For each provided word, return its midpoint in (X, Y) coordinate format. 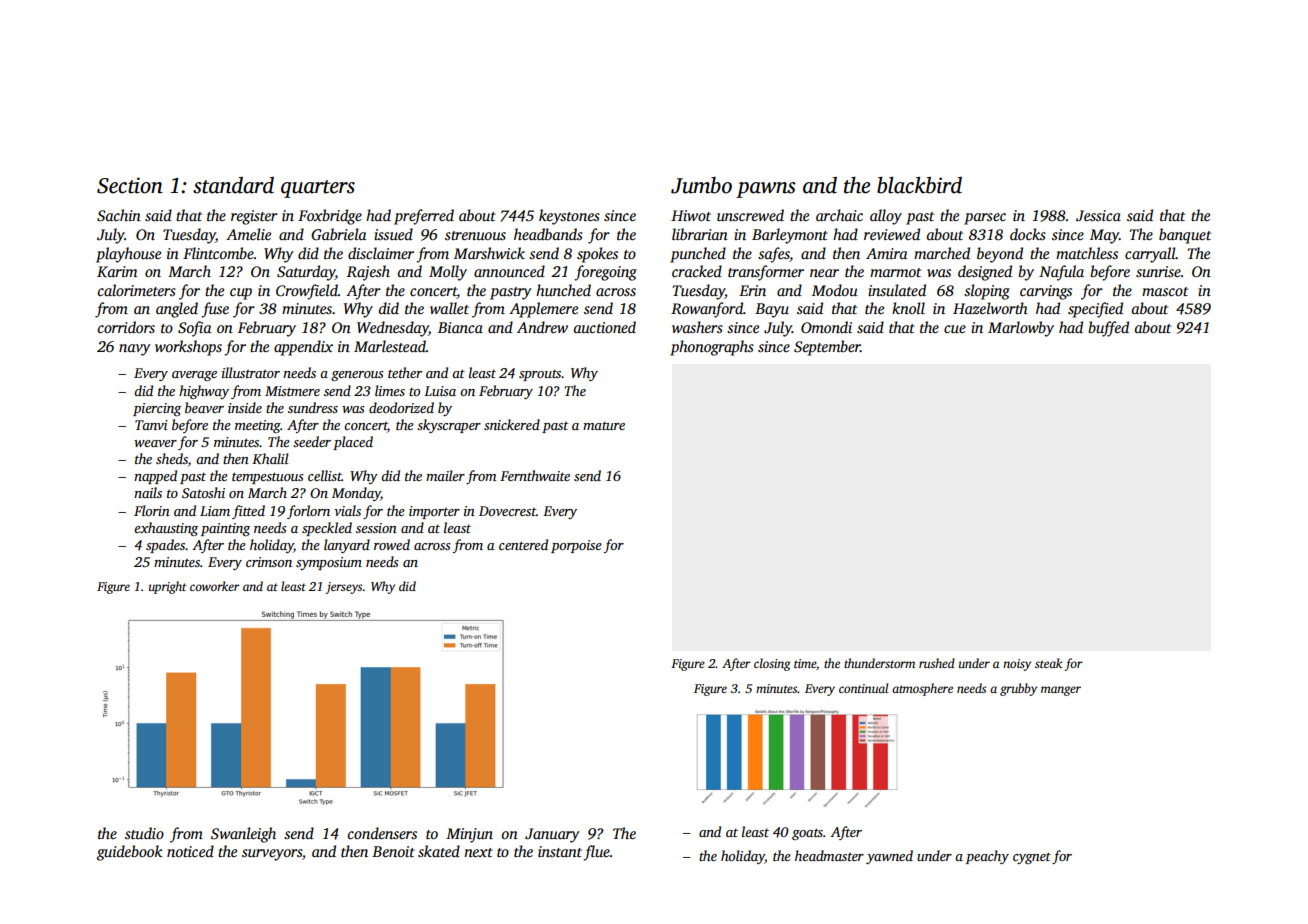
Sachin (119, 215)
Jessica (1098, 215)
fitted (248, 512)
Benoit (393, 851)
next (478, 852)
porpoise (576, 546)
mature (604, 425)
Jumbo (701, 185)
